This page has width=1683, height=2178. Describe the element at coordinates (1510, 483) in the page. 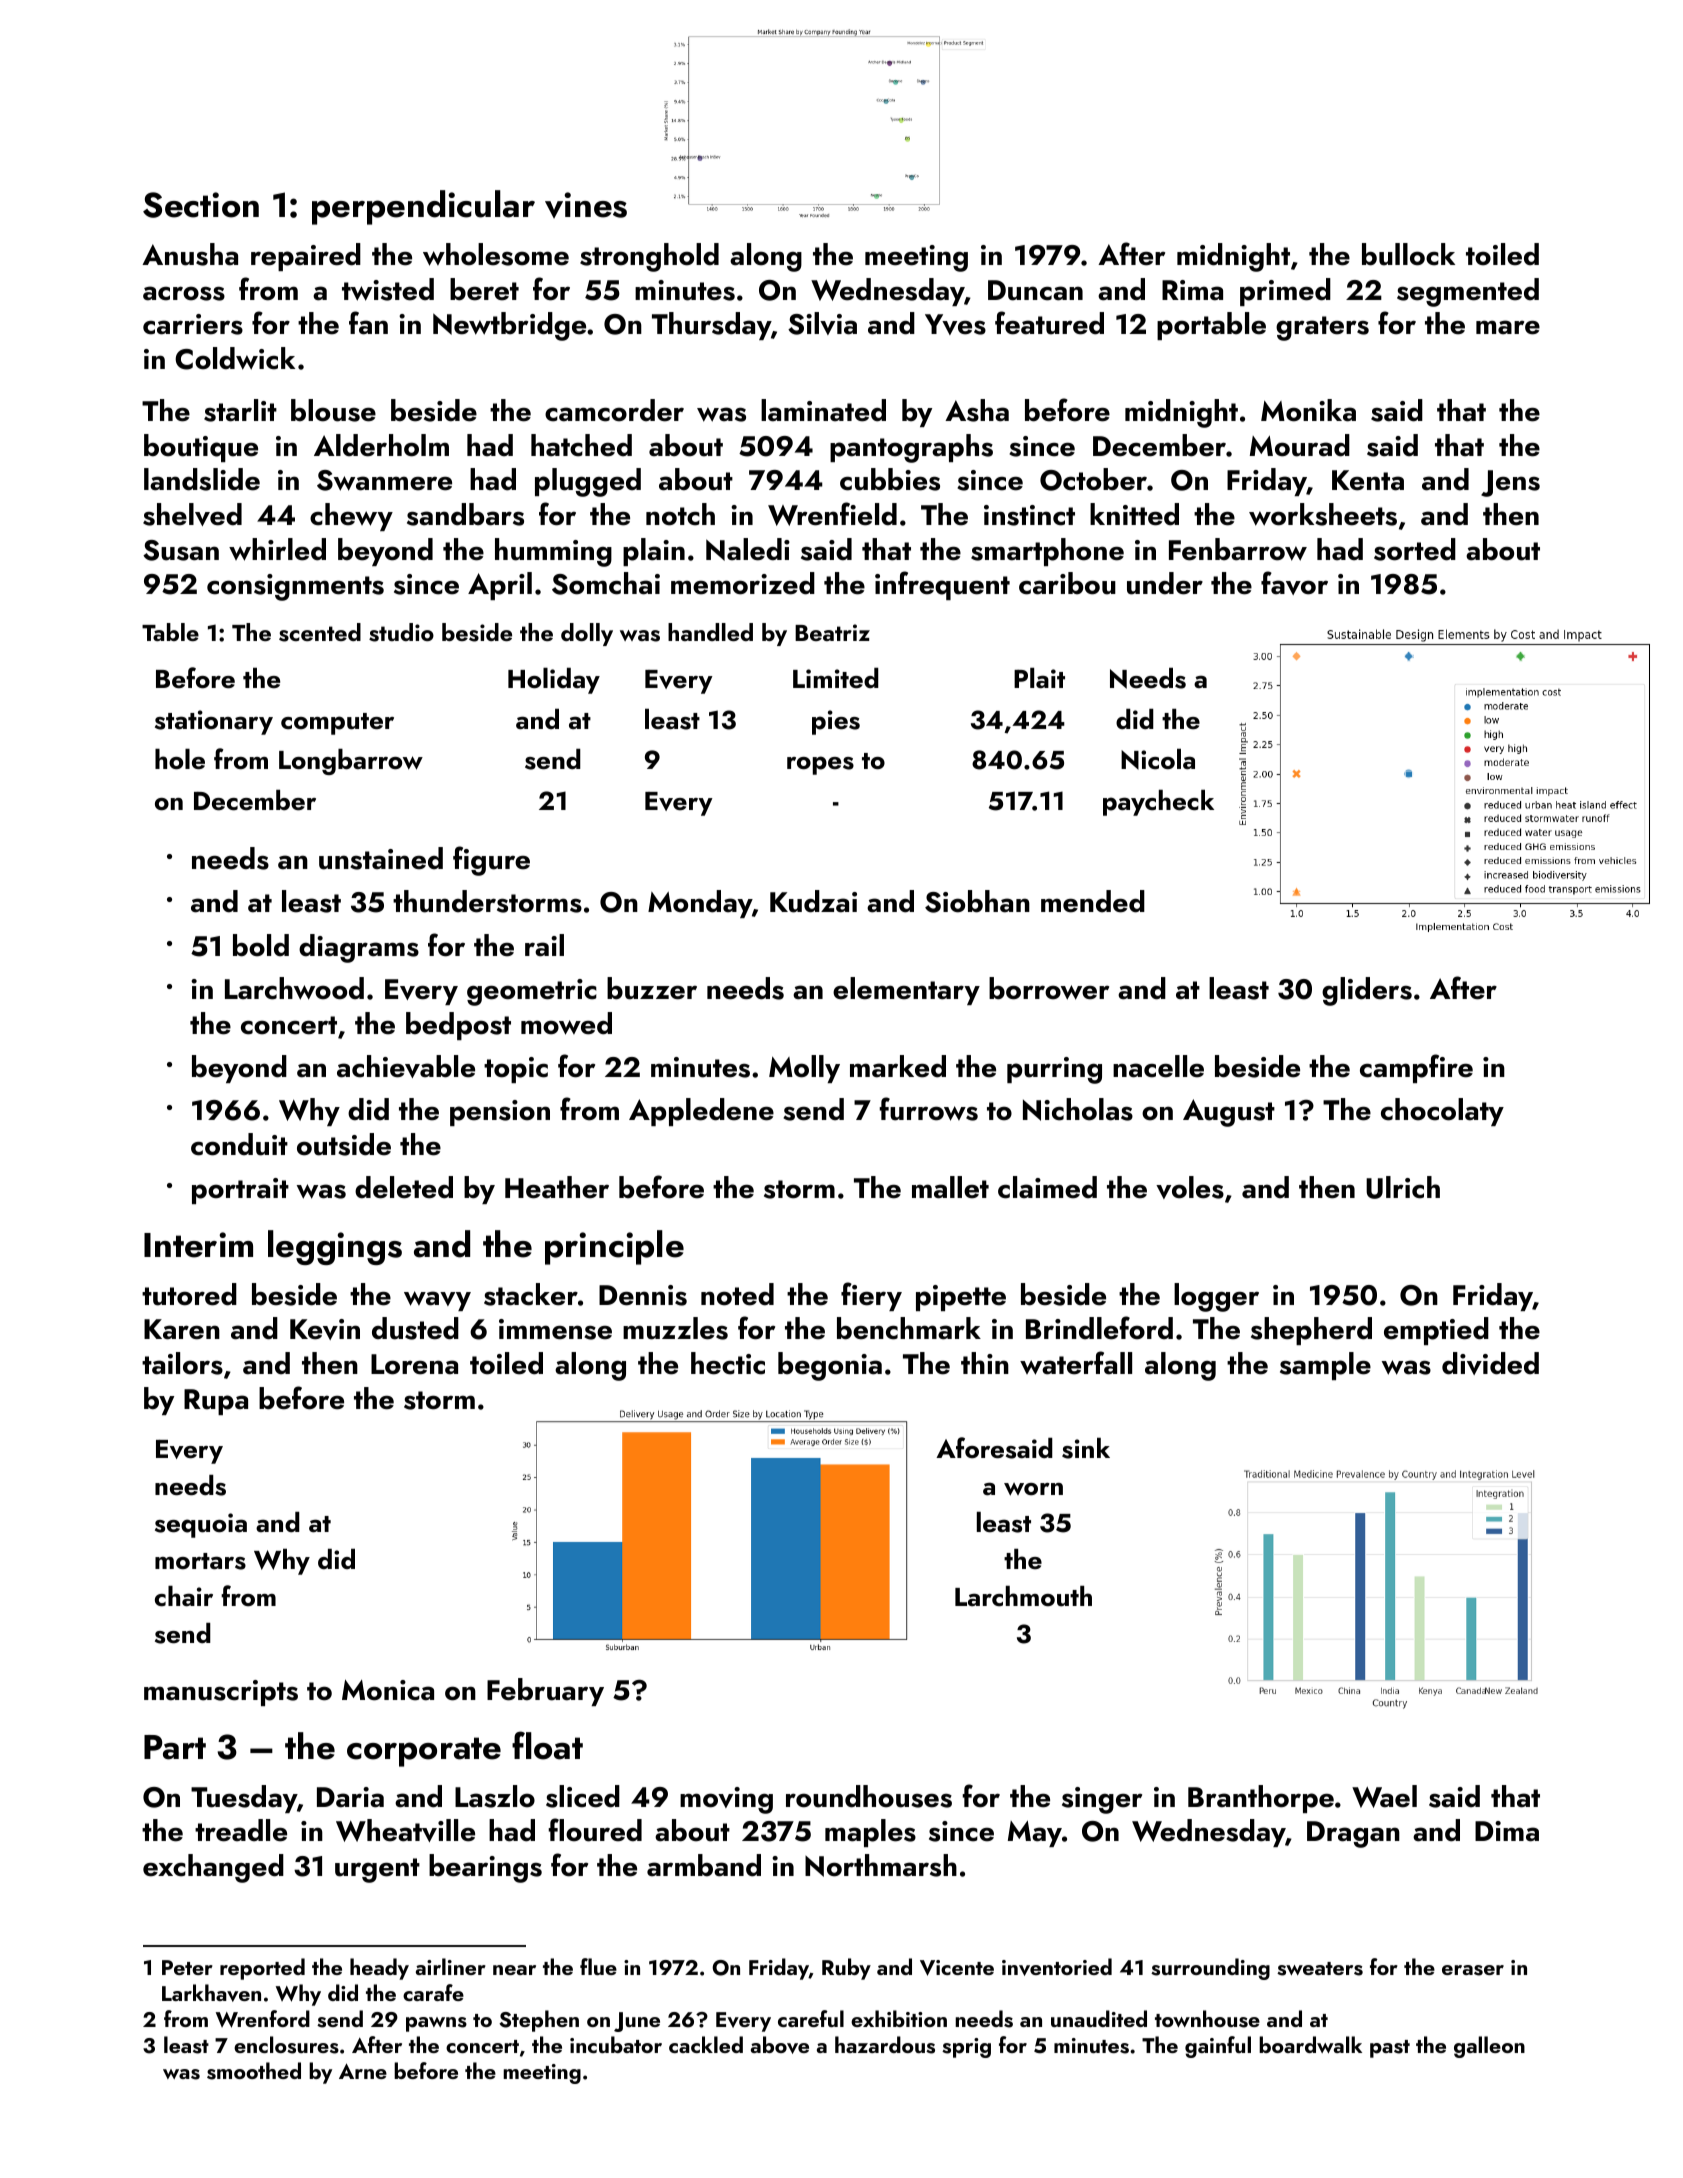

I see `Jens` at that location.
